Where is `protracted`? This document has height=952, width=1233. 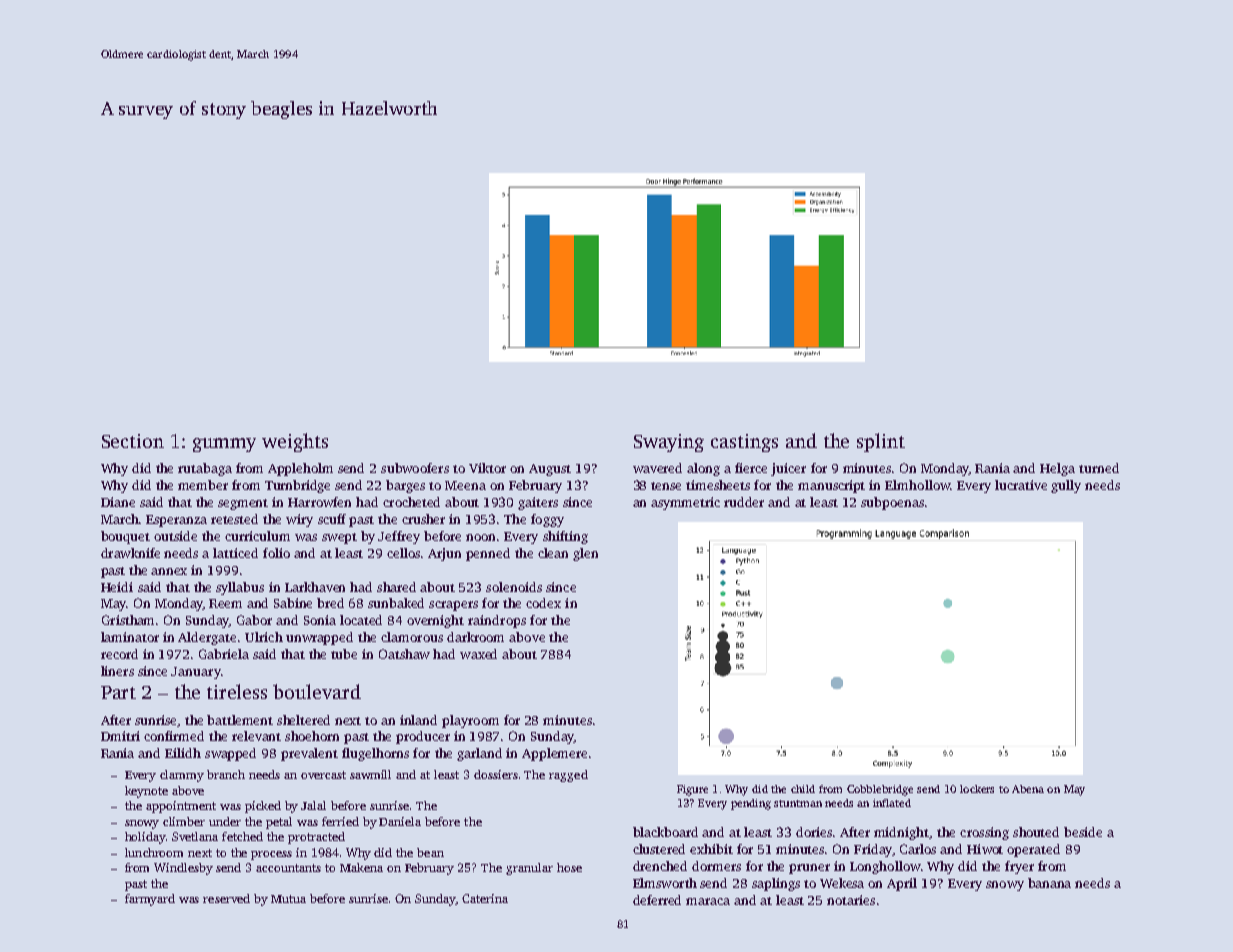
protracted is located at coordinates (316, 838).
